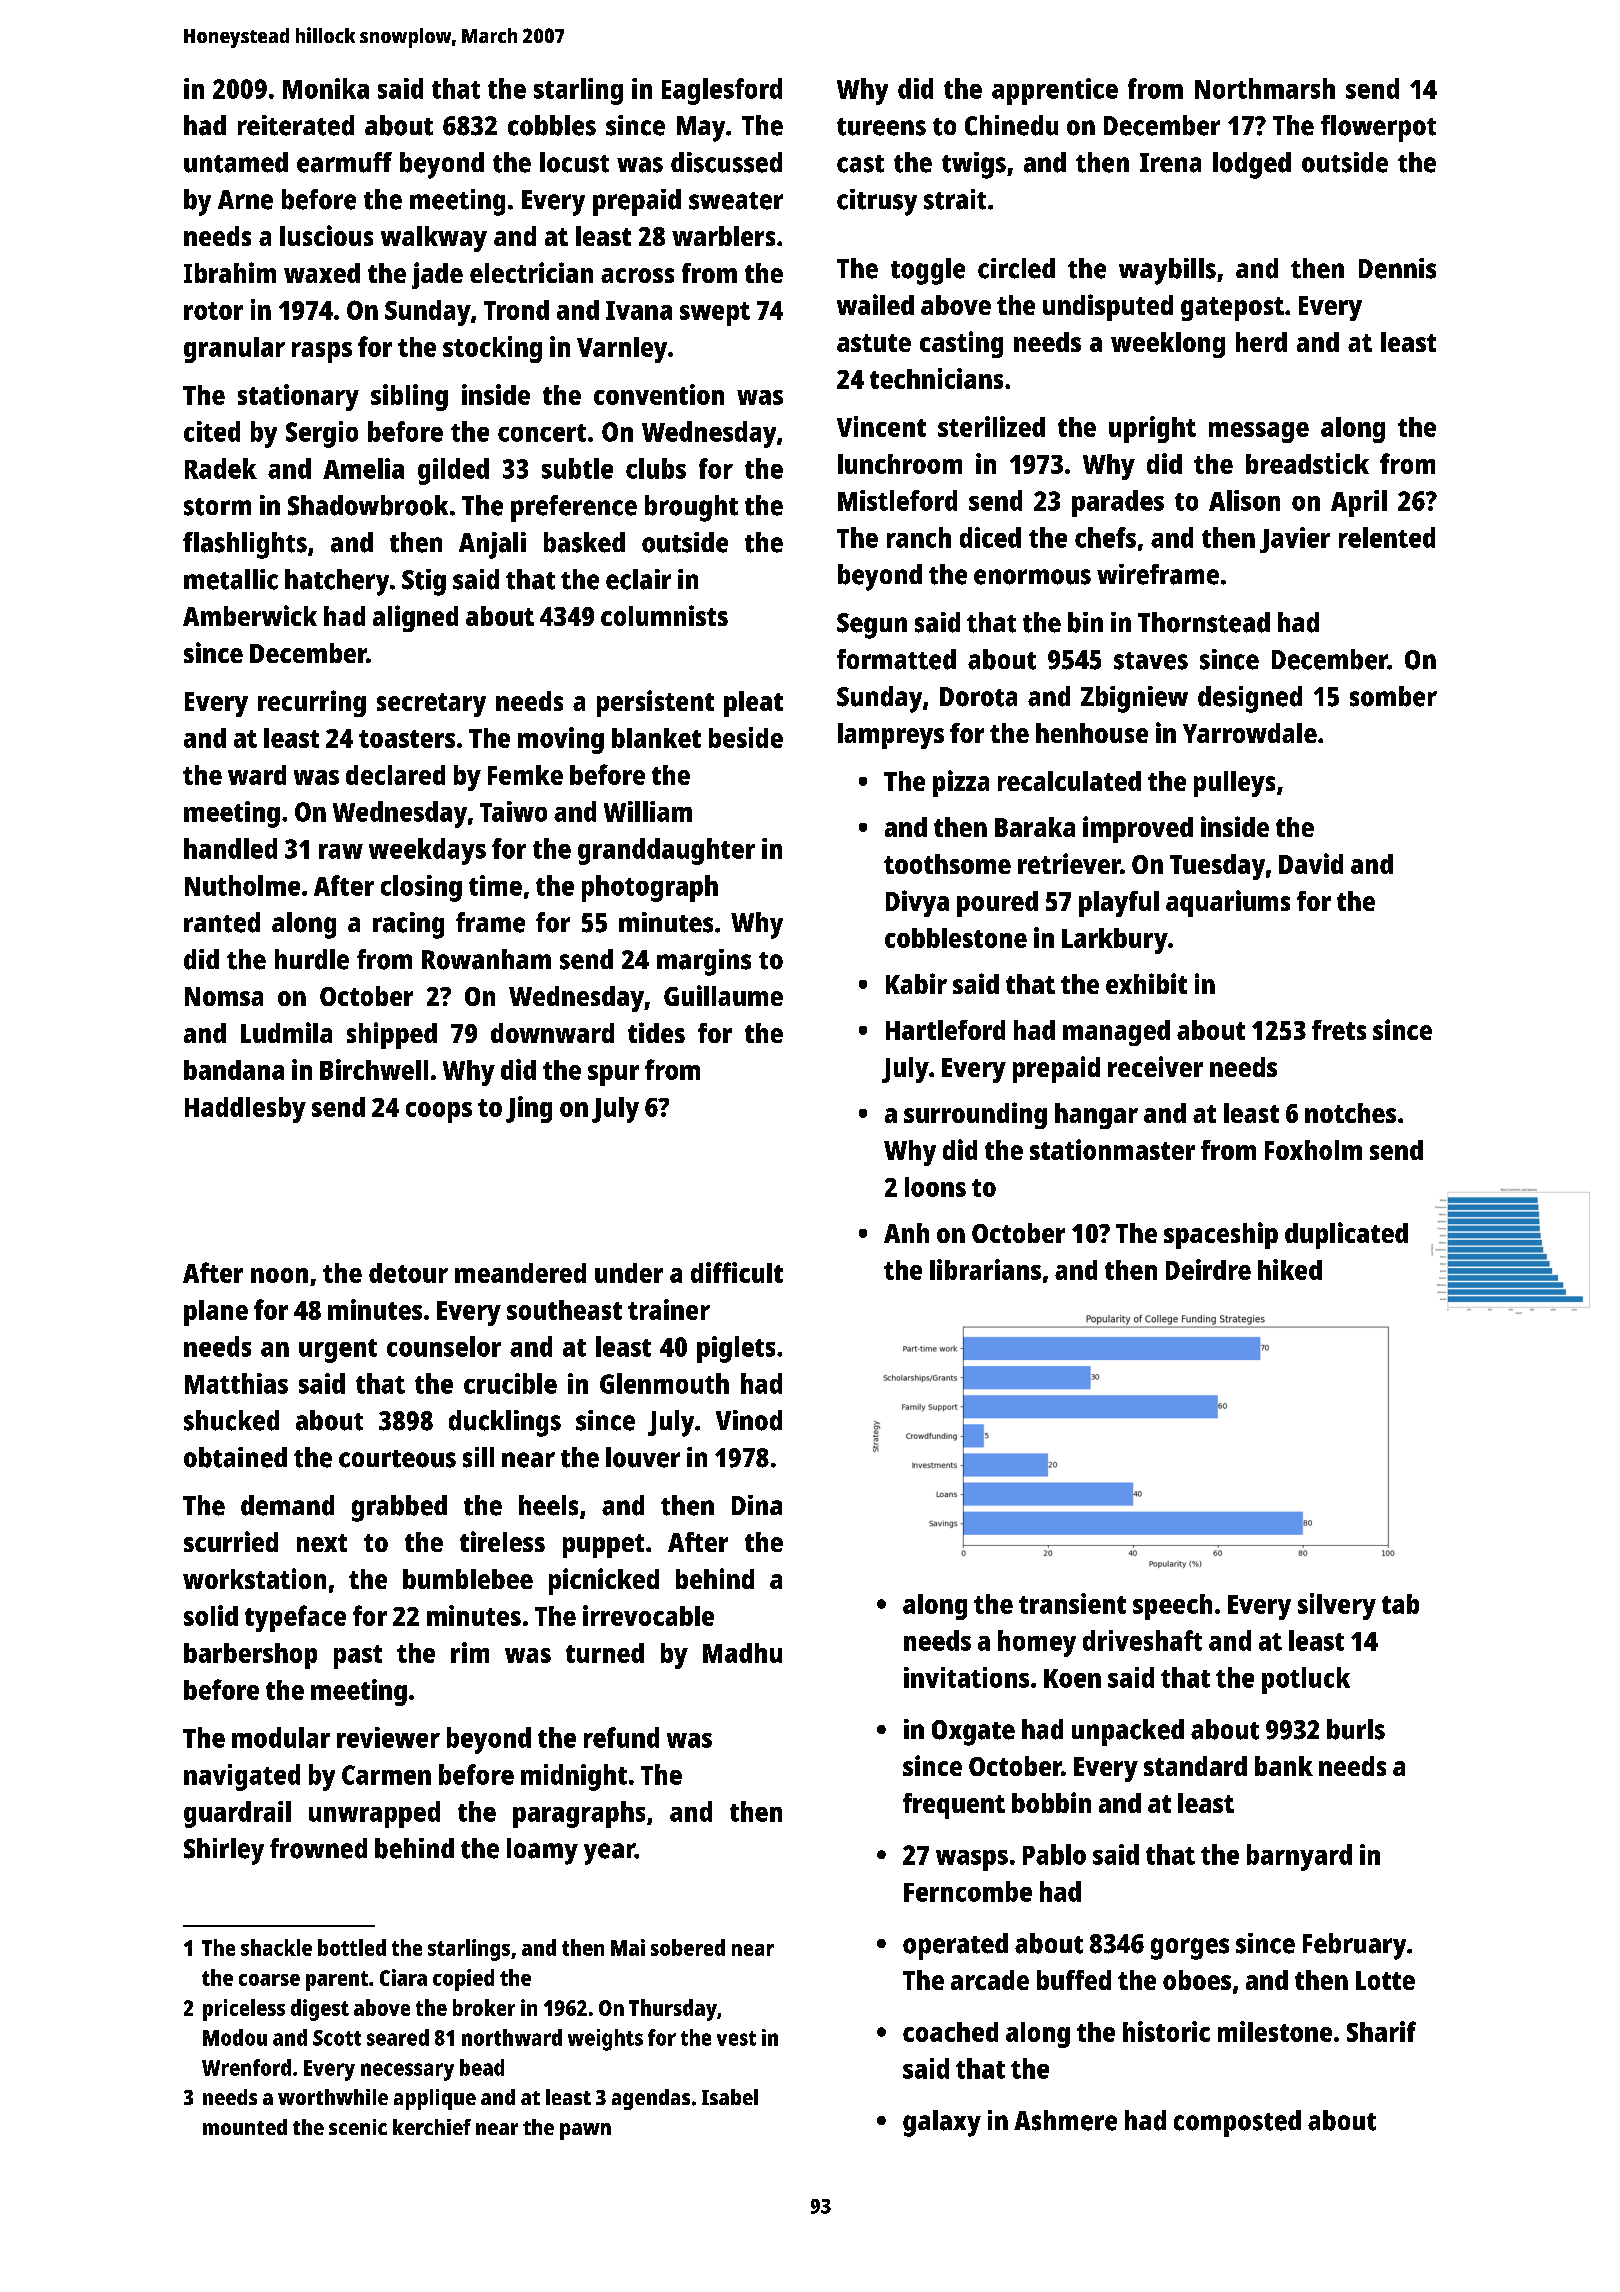  I want to click on bandana, so click(234, 1070).
